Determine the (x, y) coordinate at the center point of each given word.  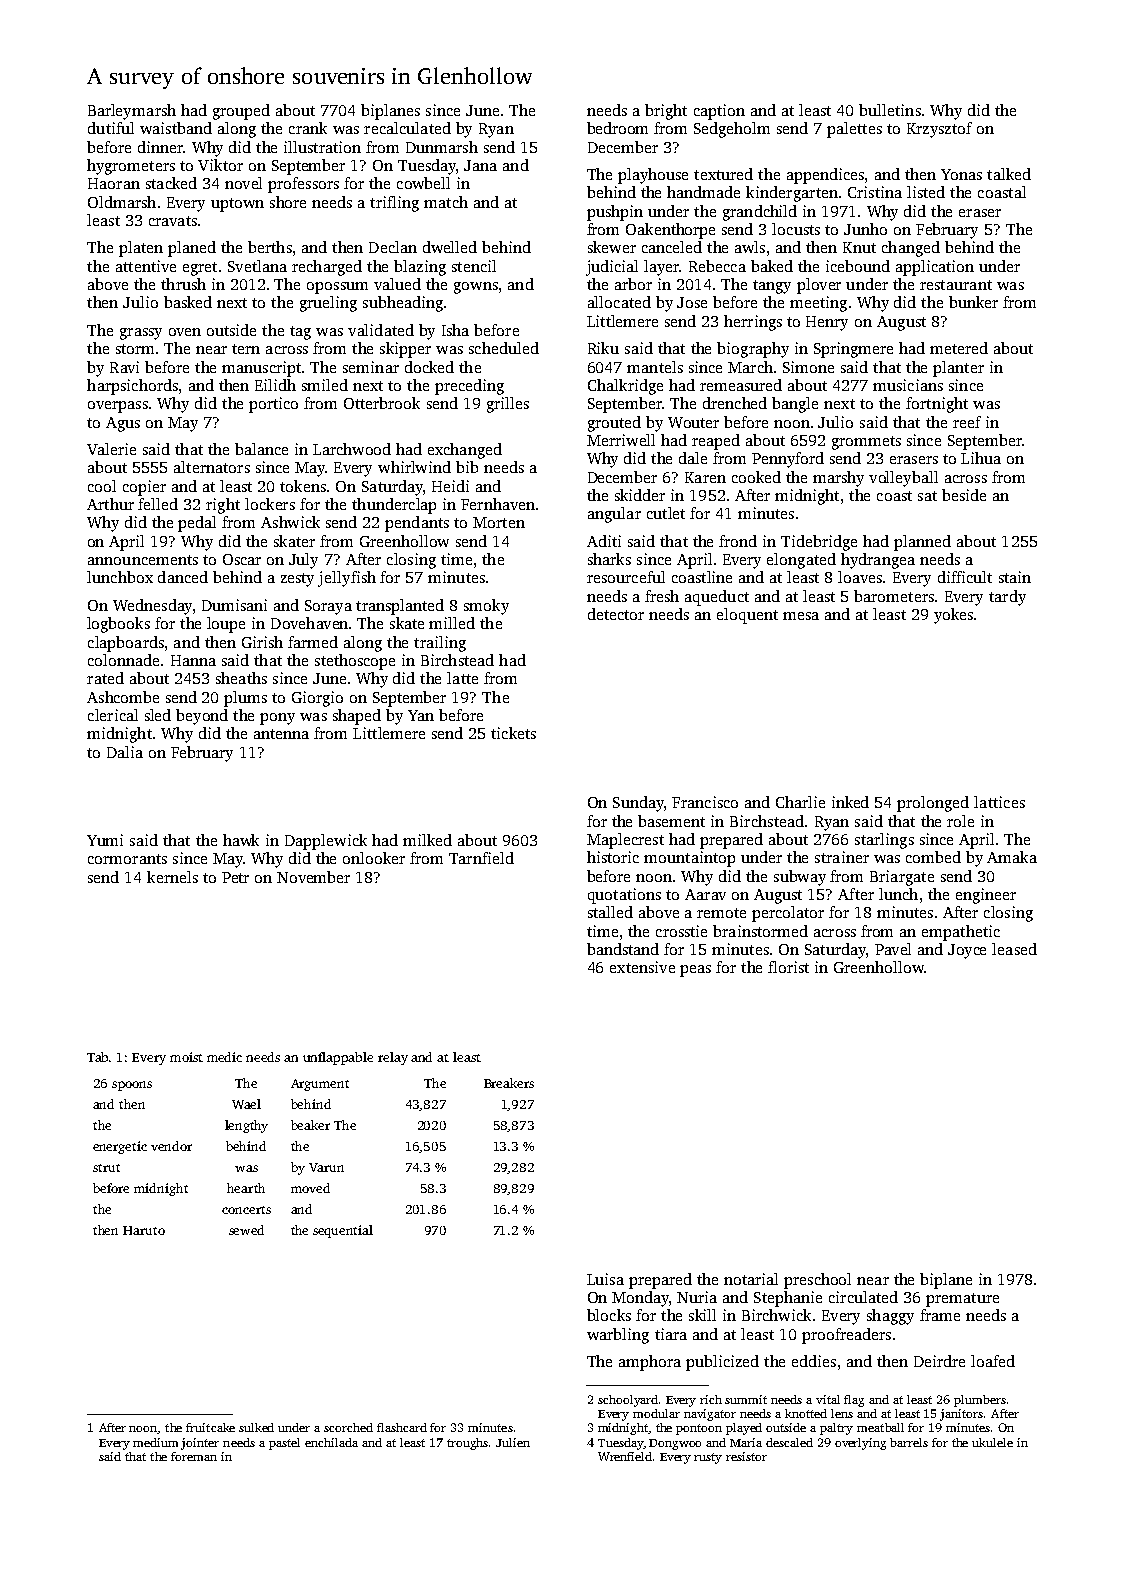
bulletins (890, 110)
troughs (468, 1444)
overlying (860, 1444)
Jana (480, 165)
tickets (513, 733)
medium (155, 1442)
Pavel (893, 949)
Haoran (114, 183)
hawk (241, 840)
